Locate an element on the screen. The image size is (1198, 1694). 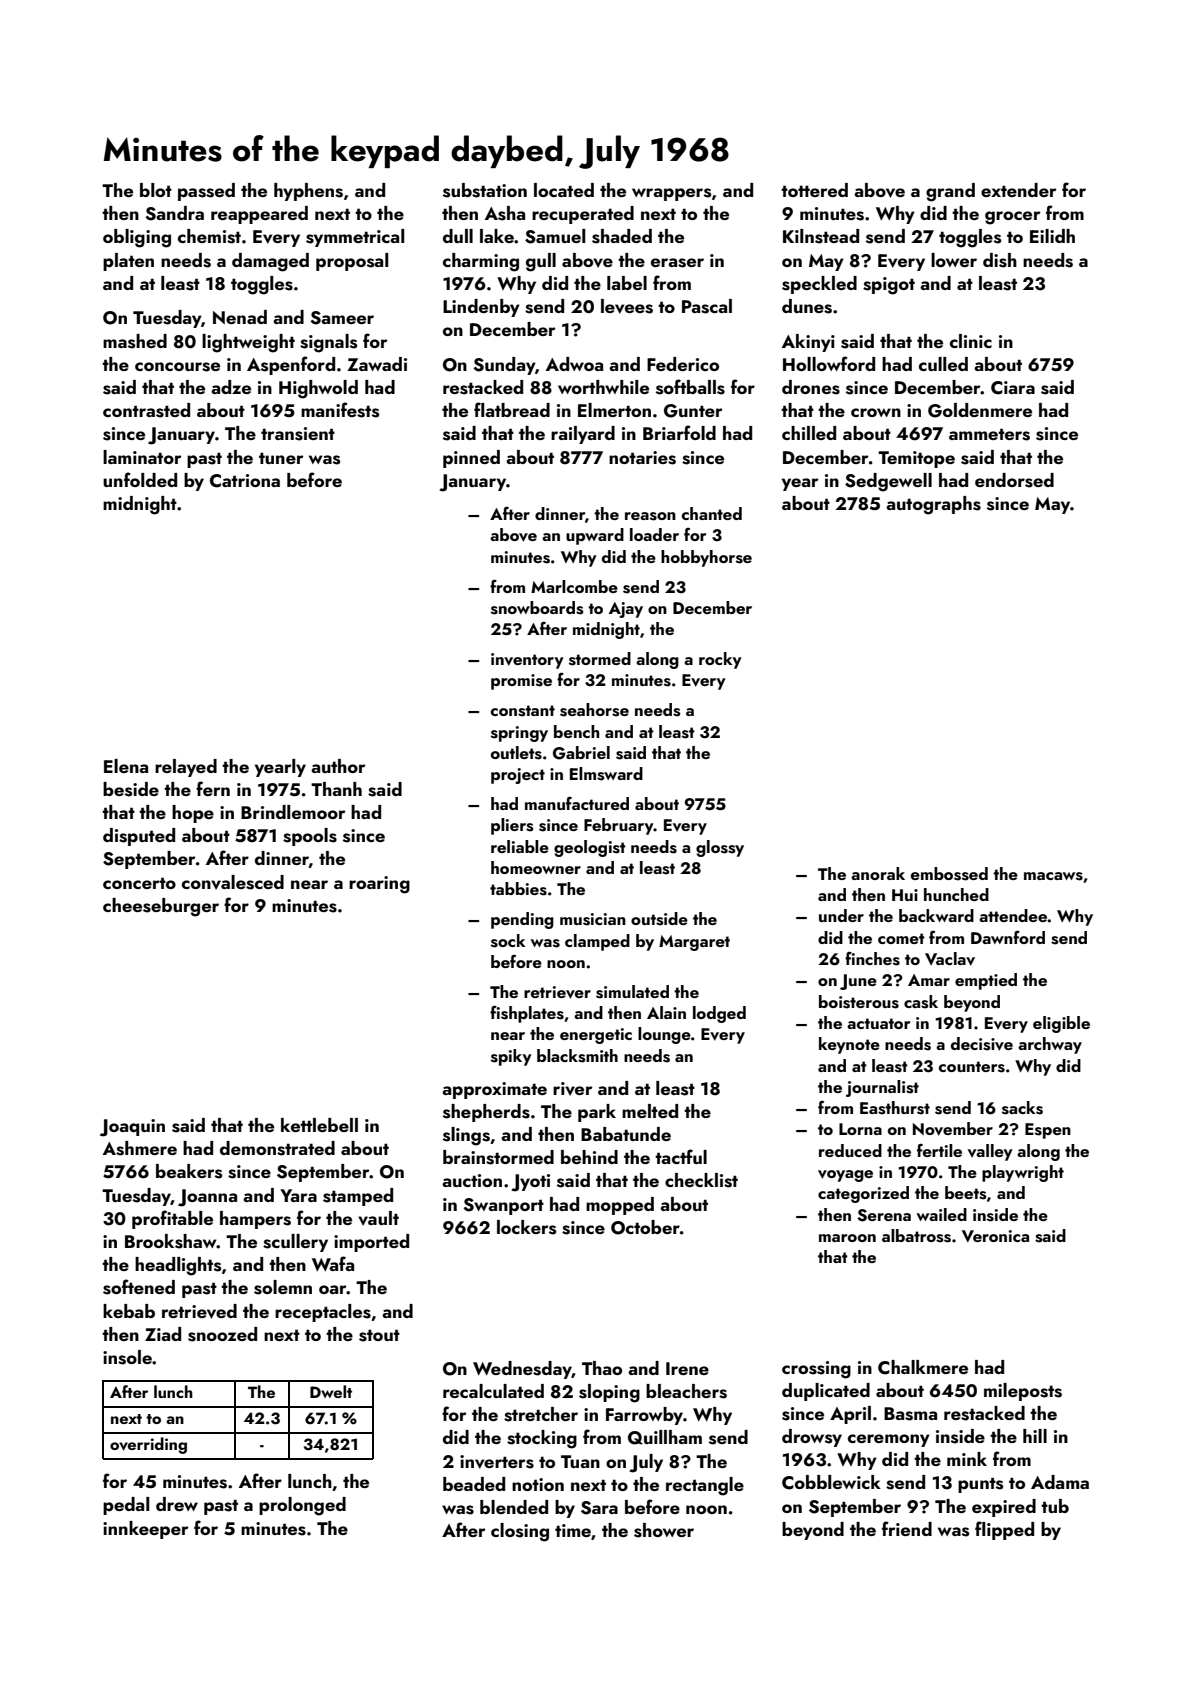
softballs is located at coordinates (690, 387).
